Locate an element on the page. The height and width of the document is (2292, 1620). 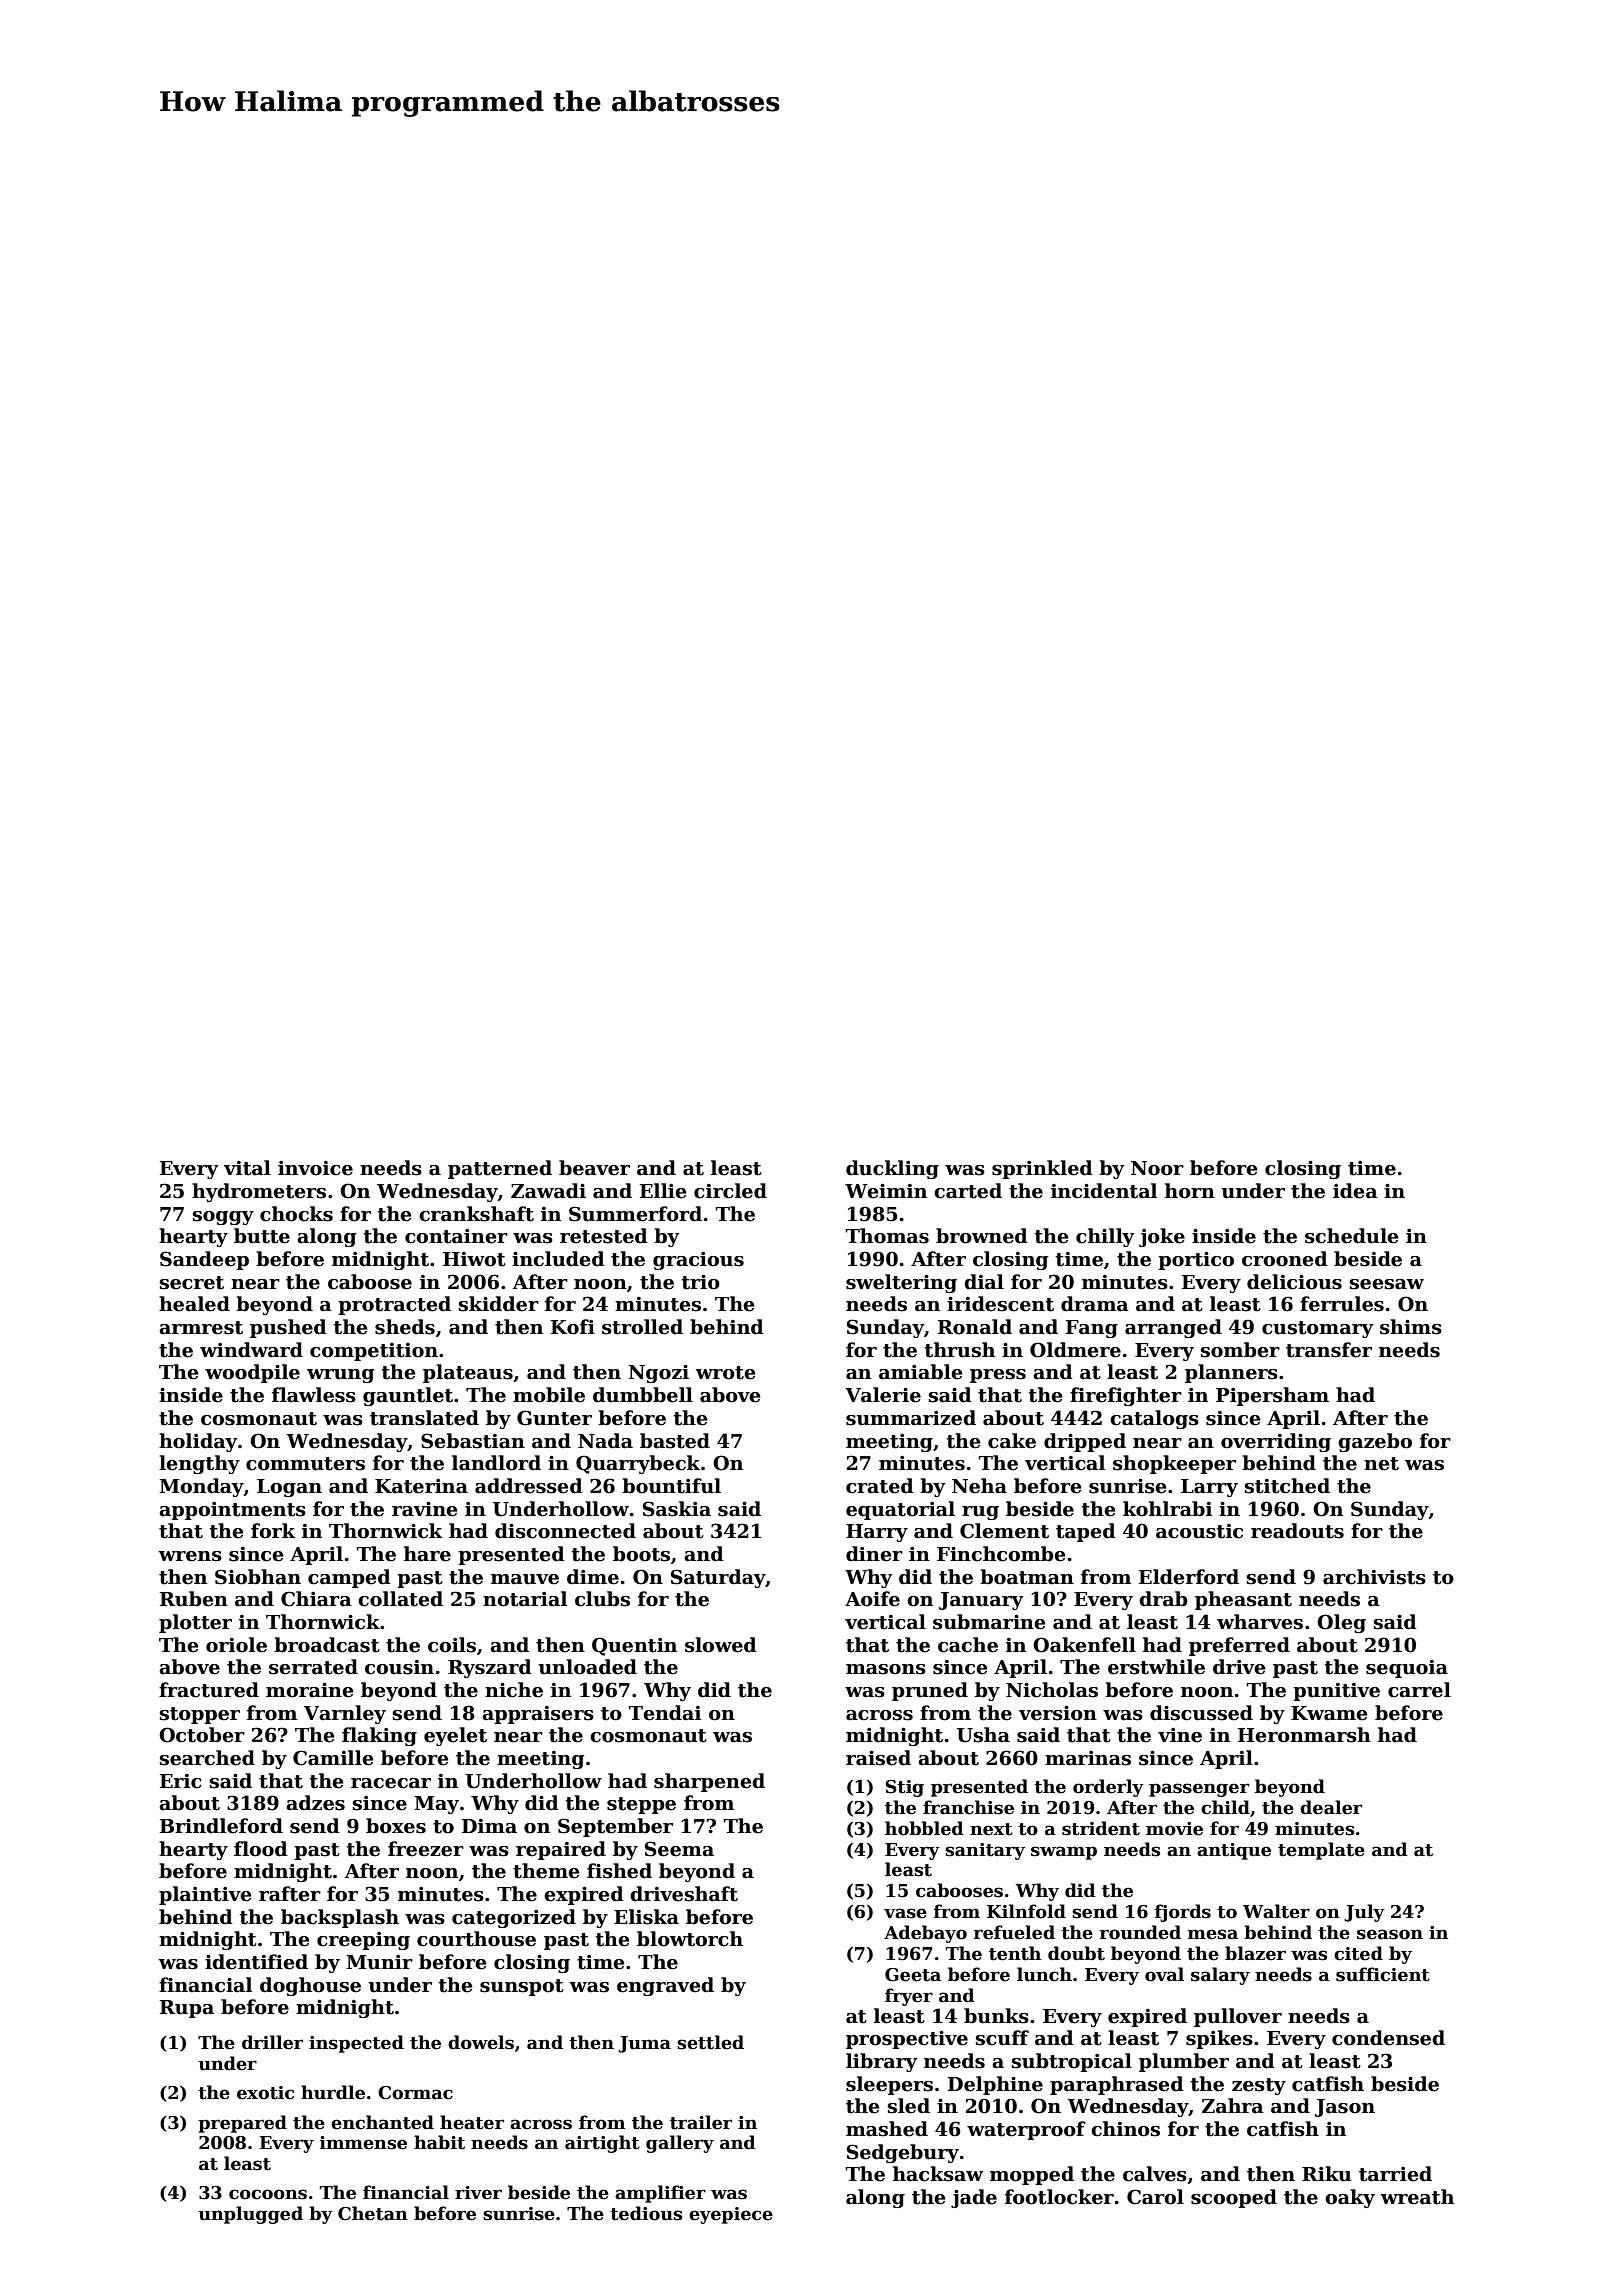
tedious is located at coordinates (646, 2213).
